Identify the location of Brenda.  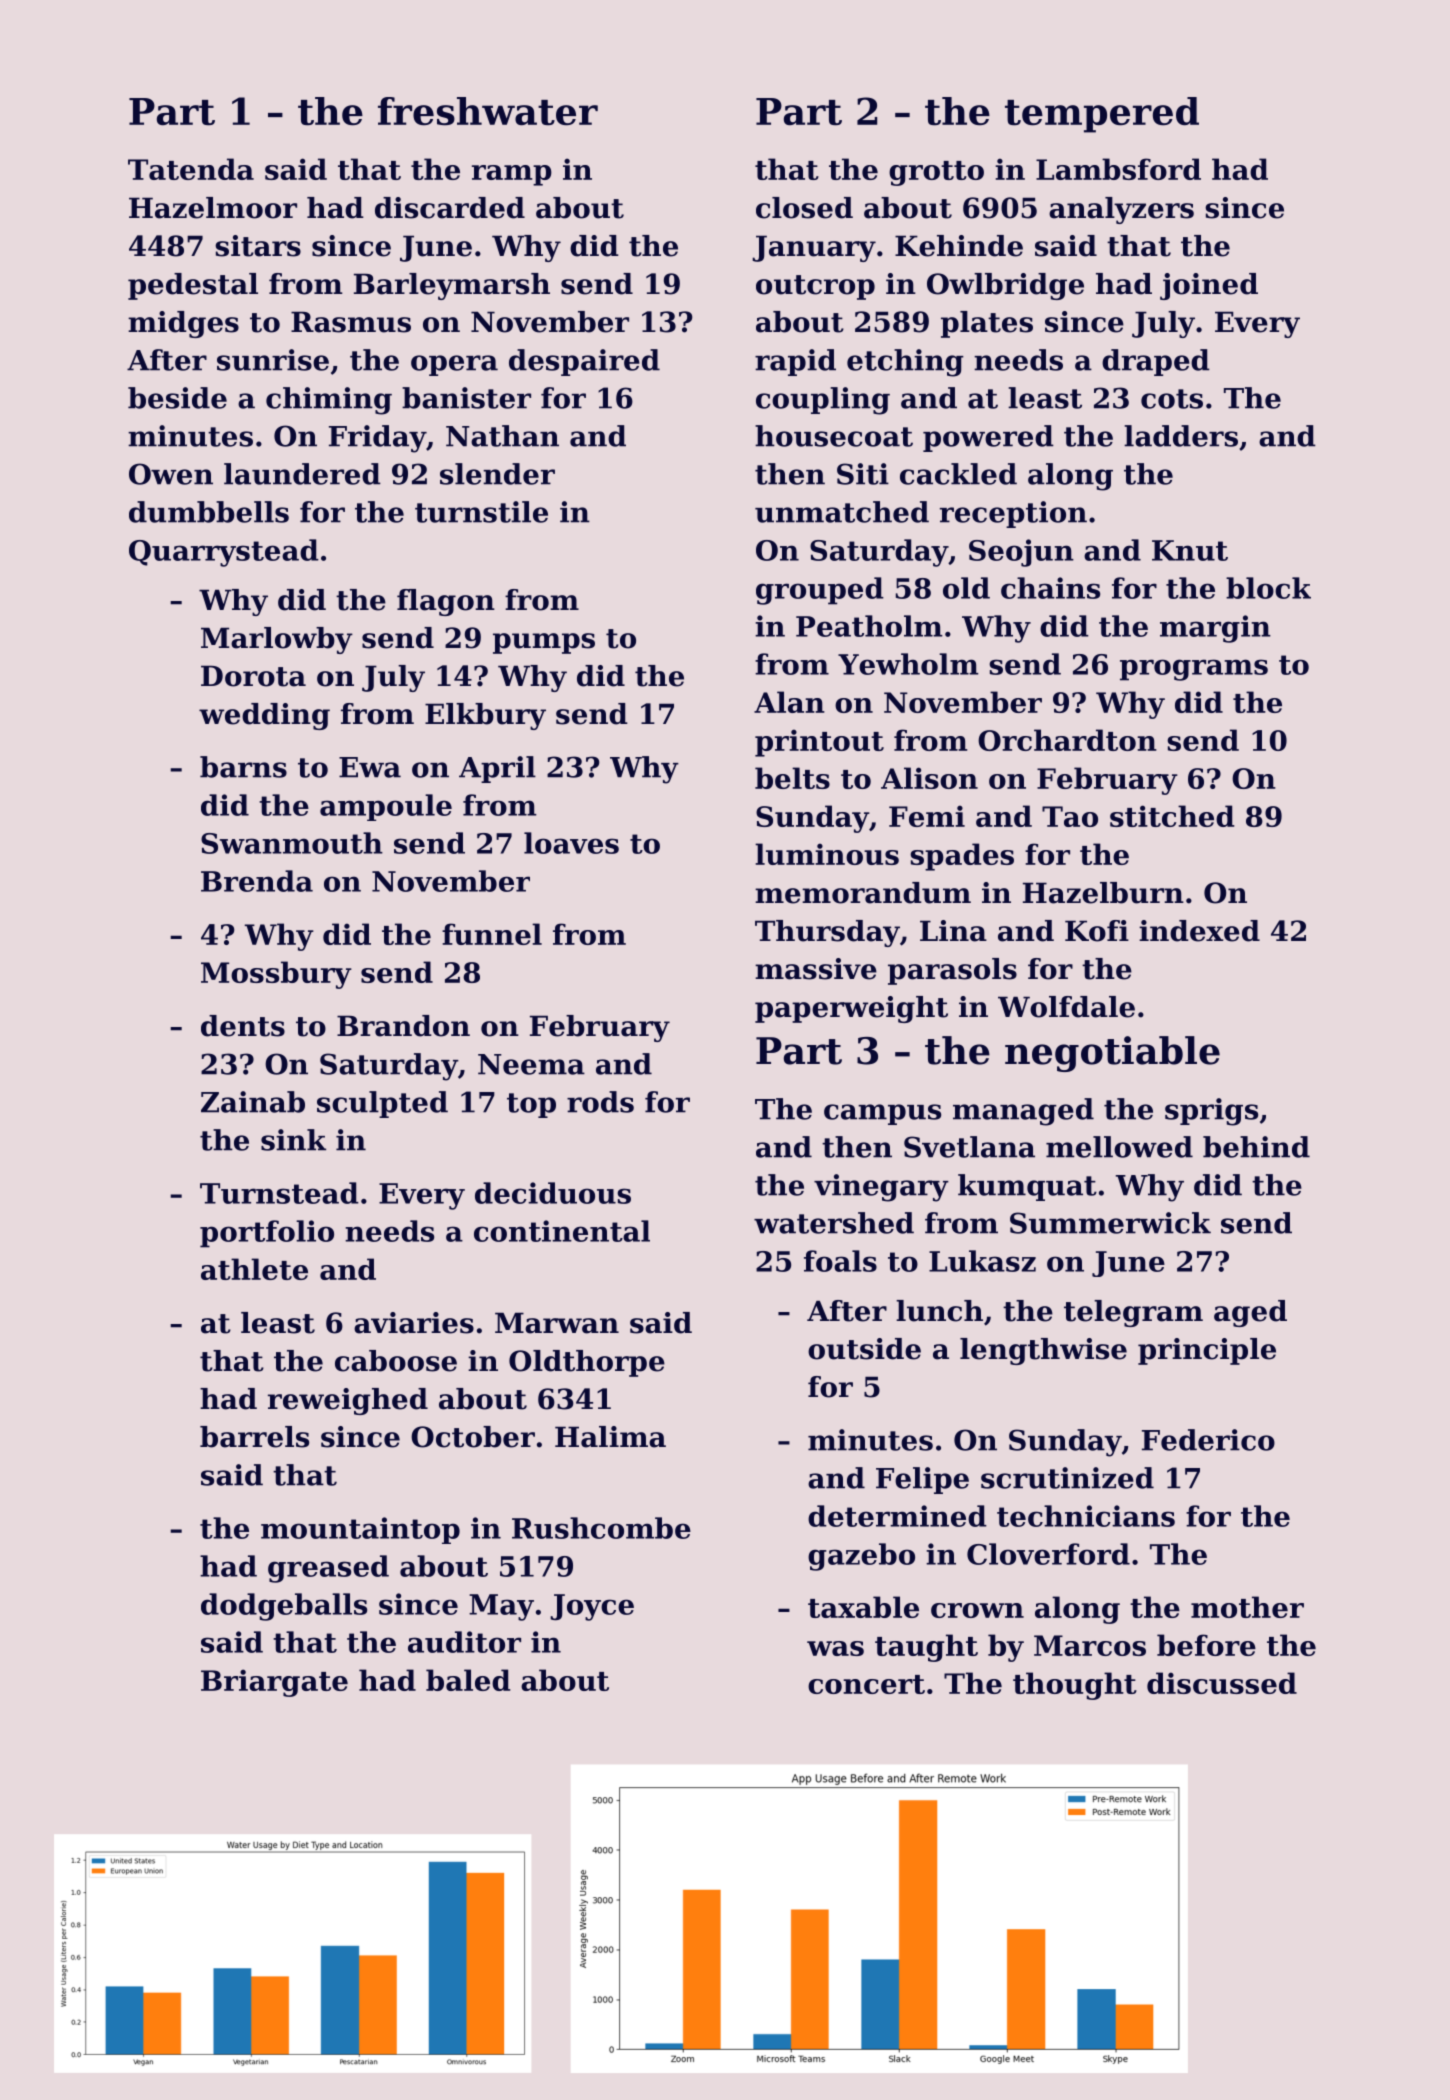
(257, 881).
